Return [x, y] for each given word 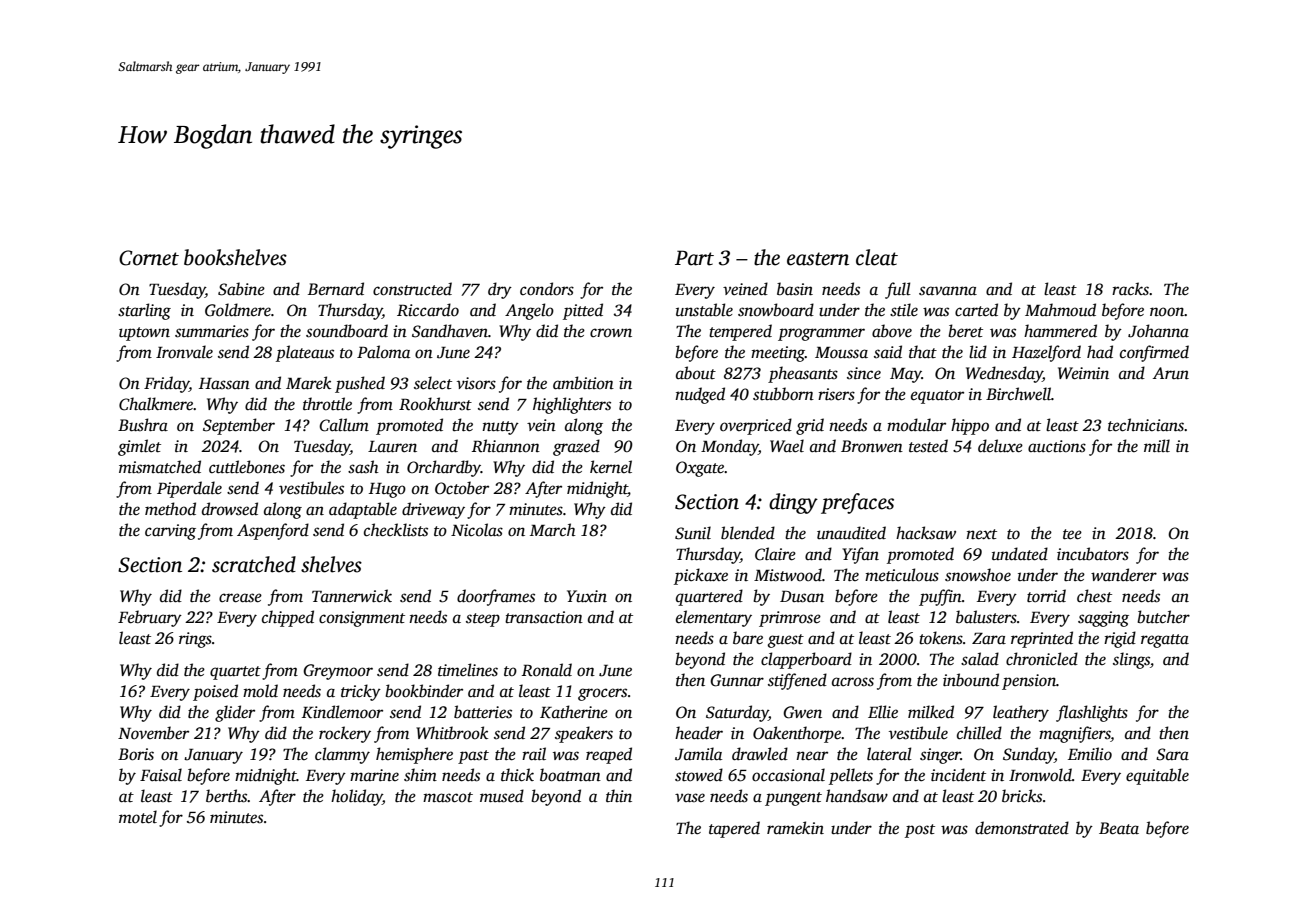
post [920, 831]
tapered [734, 829]
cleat [877, 257]
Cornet [149, 258]
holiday [357, 797]
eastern [818, 259]
